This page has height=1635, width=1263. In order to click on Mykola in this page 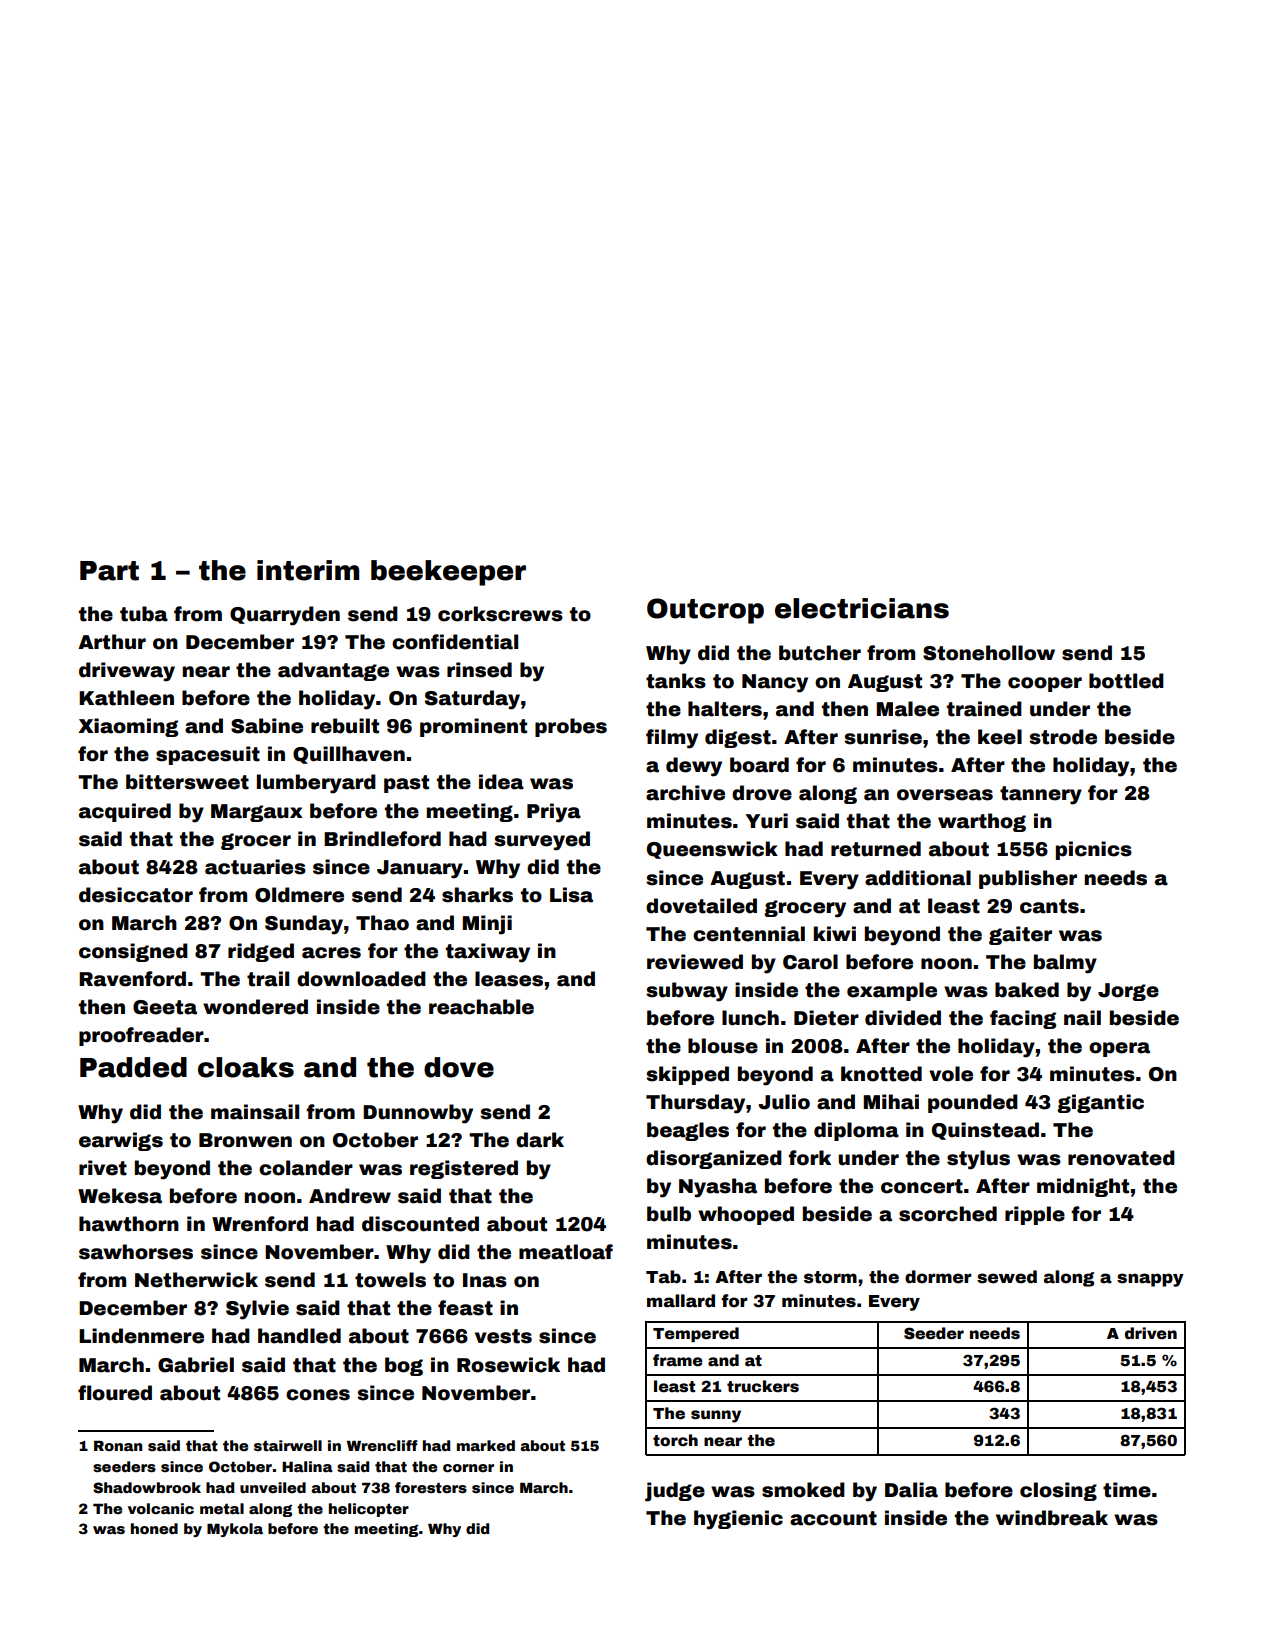, I will do `click(235, 1530)`.
